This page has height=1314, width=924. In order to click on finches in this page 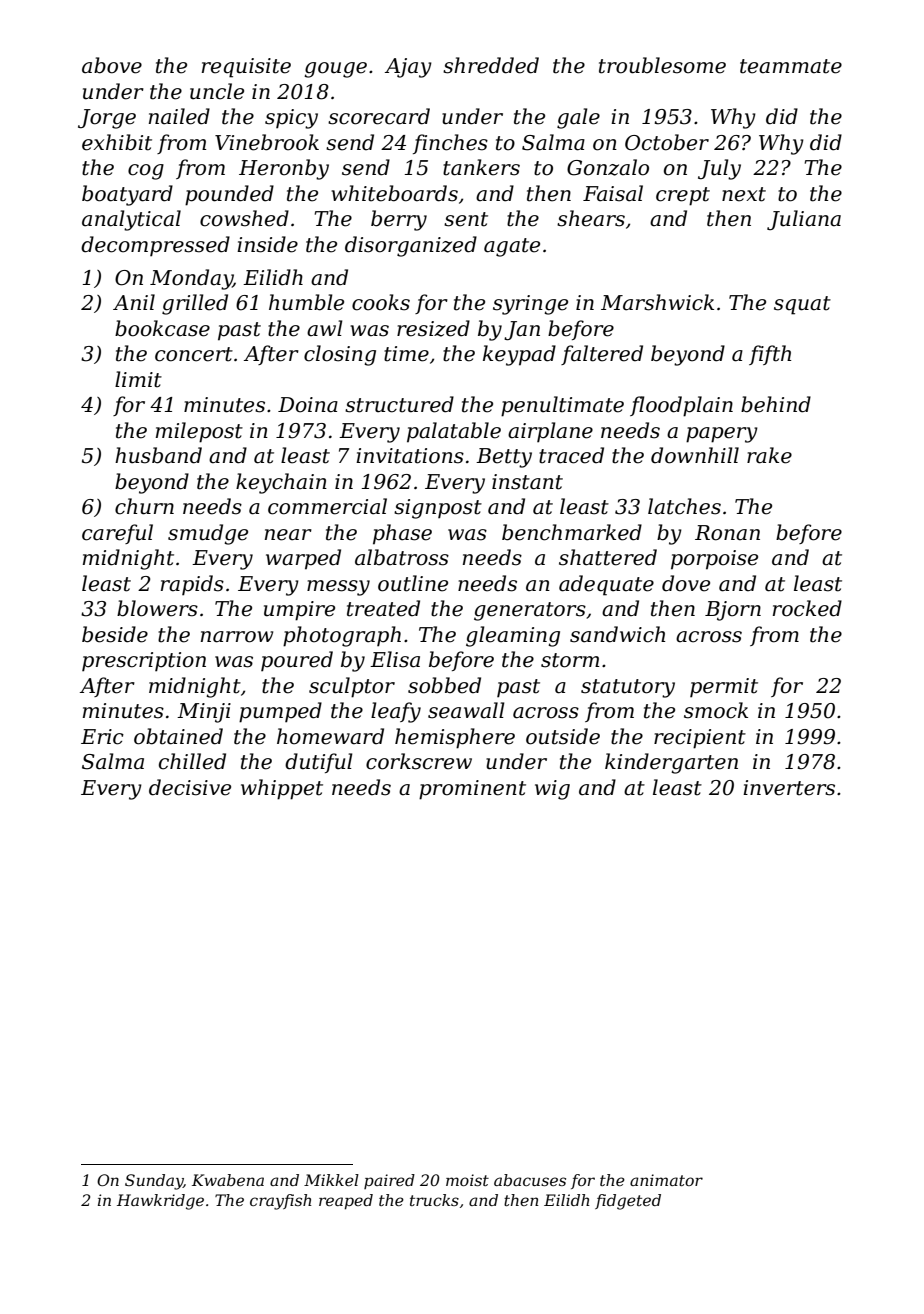, I will do `click(450, 144)`.
